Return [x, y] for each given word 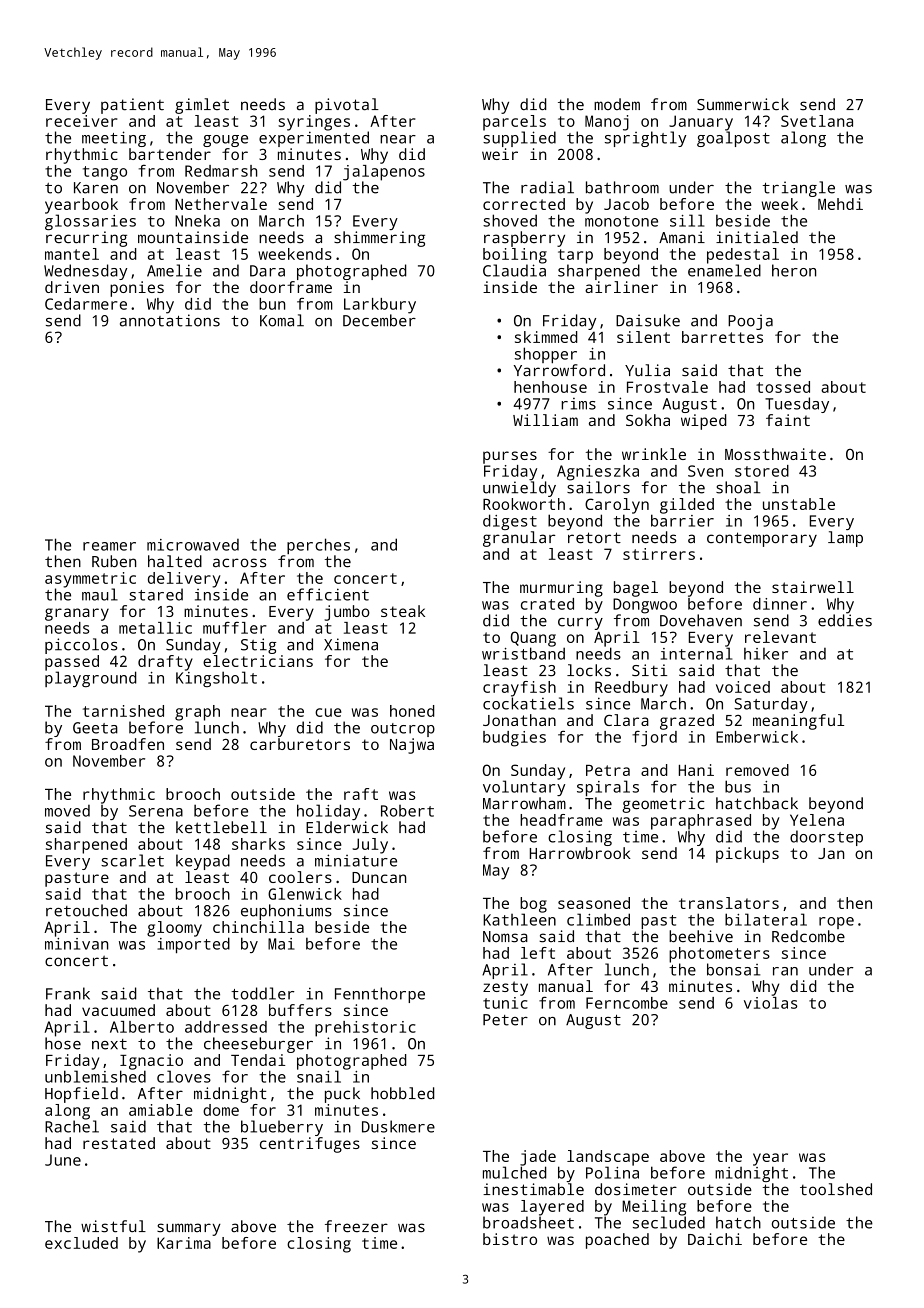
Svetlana [817, 121]
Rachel [72, 1126]
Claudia [514, 270]
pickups [747, 855]
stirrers [659, 554]
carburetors [300, 744]
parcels [514, 123]
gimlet [202, 106]
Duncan [379, 877]
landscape [608, 1158]
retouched [86, 910]
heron [794, 270]
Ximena [351, 644]
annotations [170, 320]
